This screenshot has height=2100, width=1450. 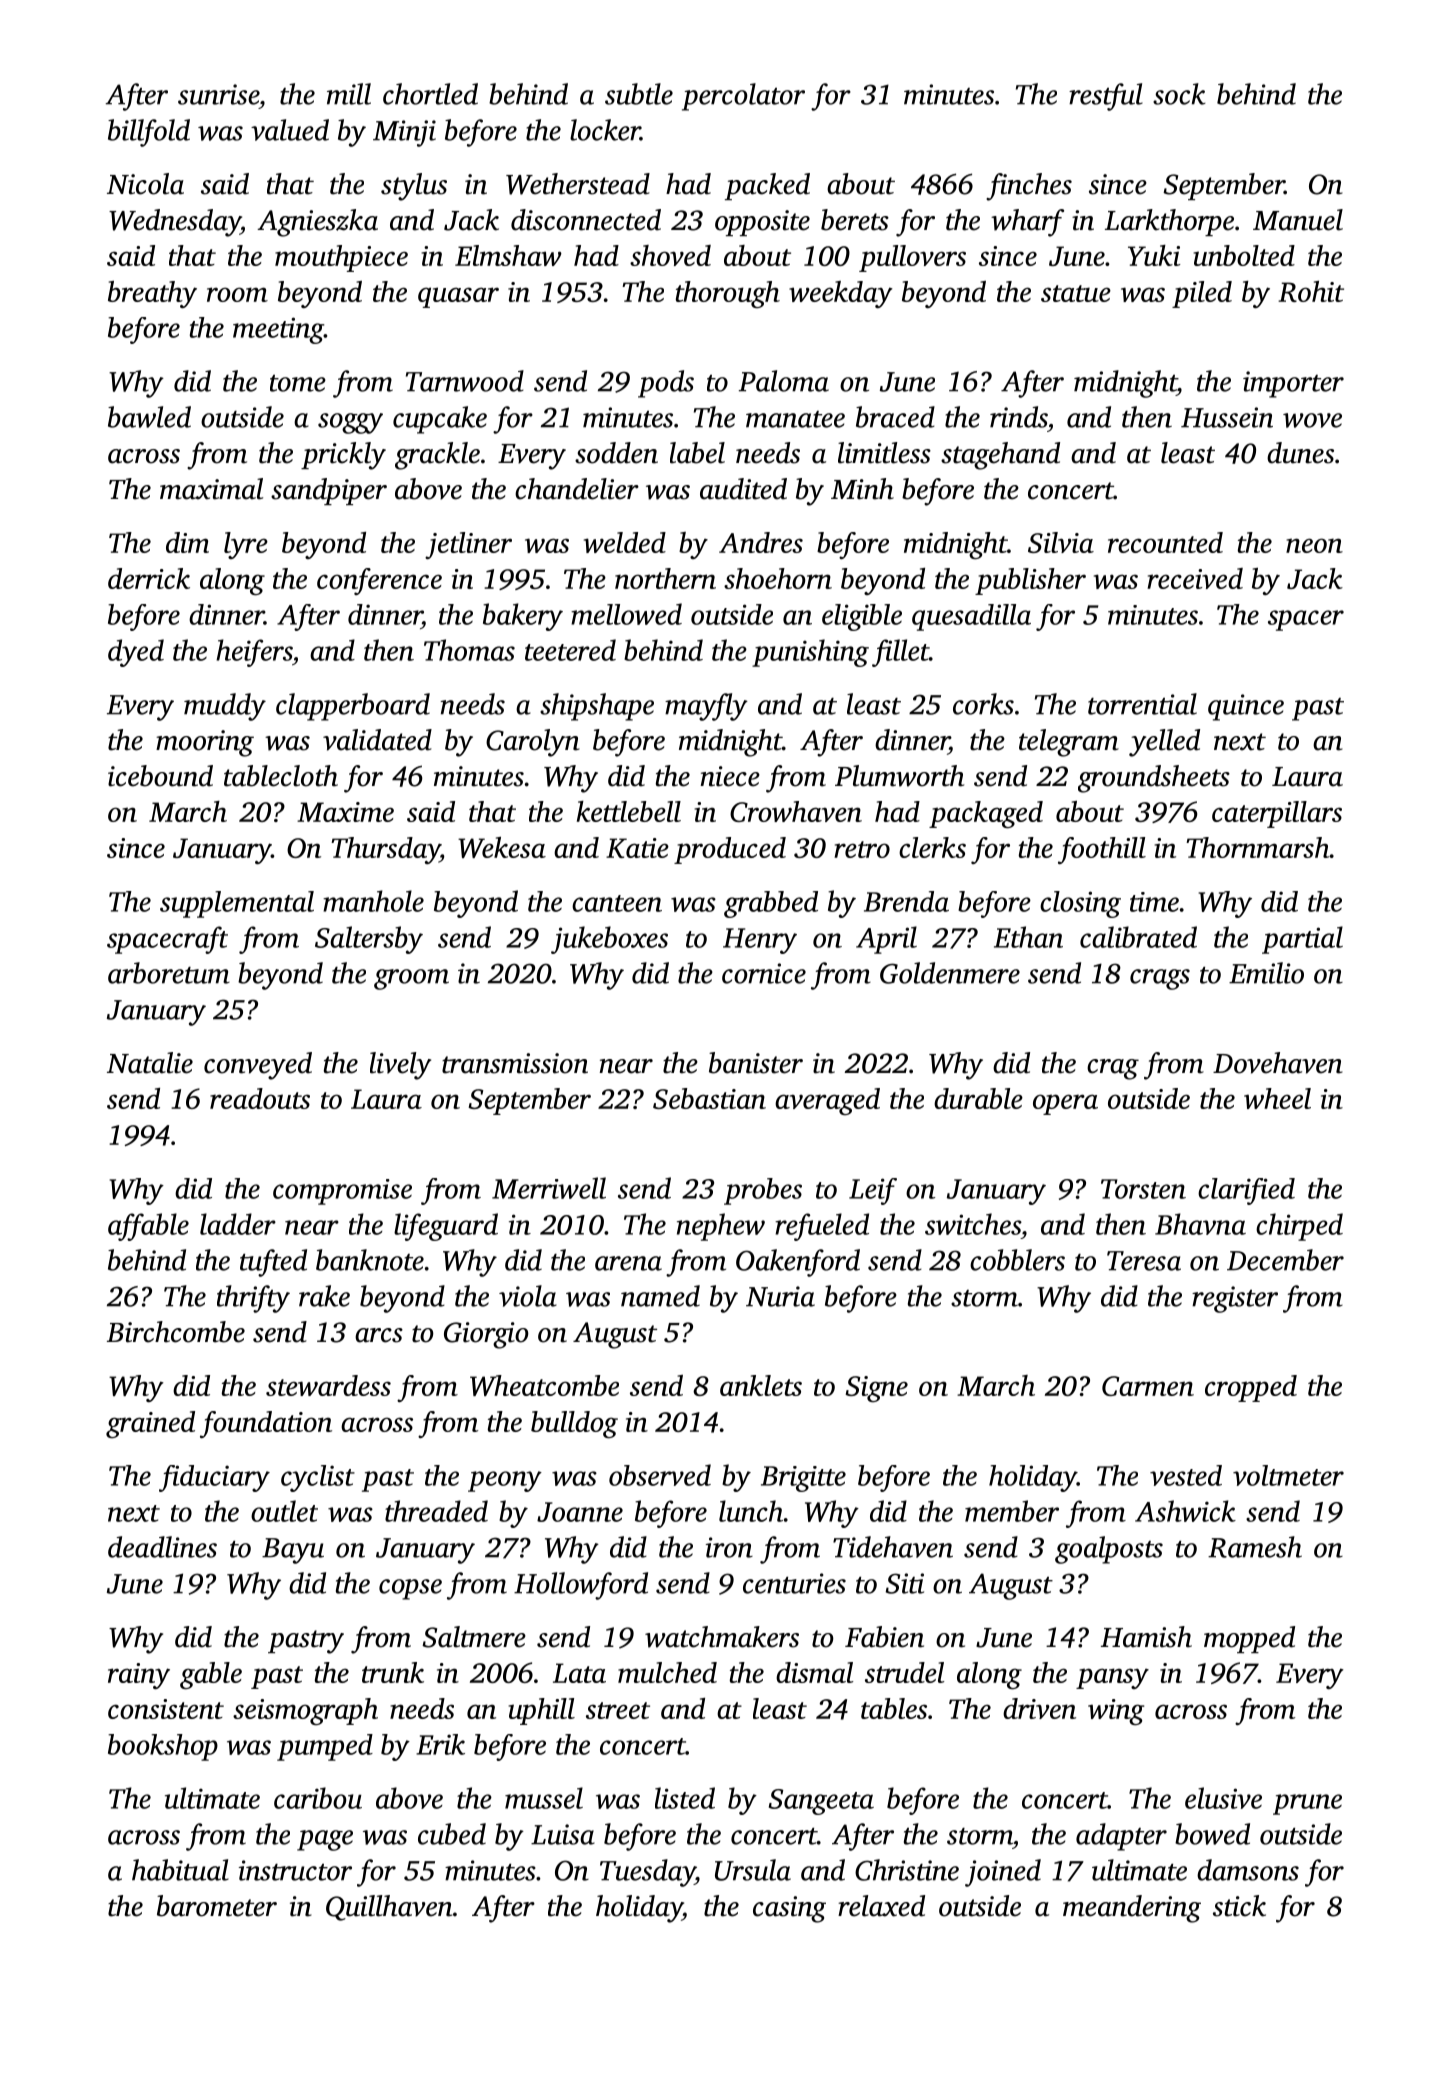 I want to click on mill, so click(x=349, y=94).
